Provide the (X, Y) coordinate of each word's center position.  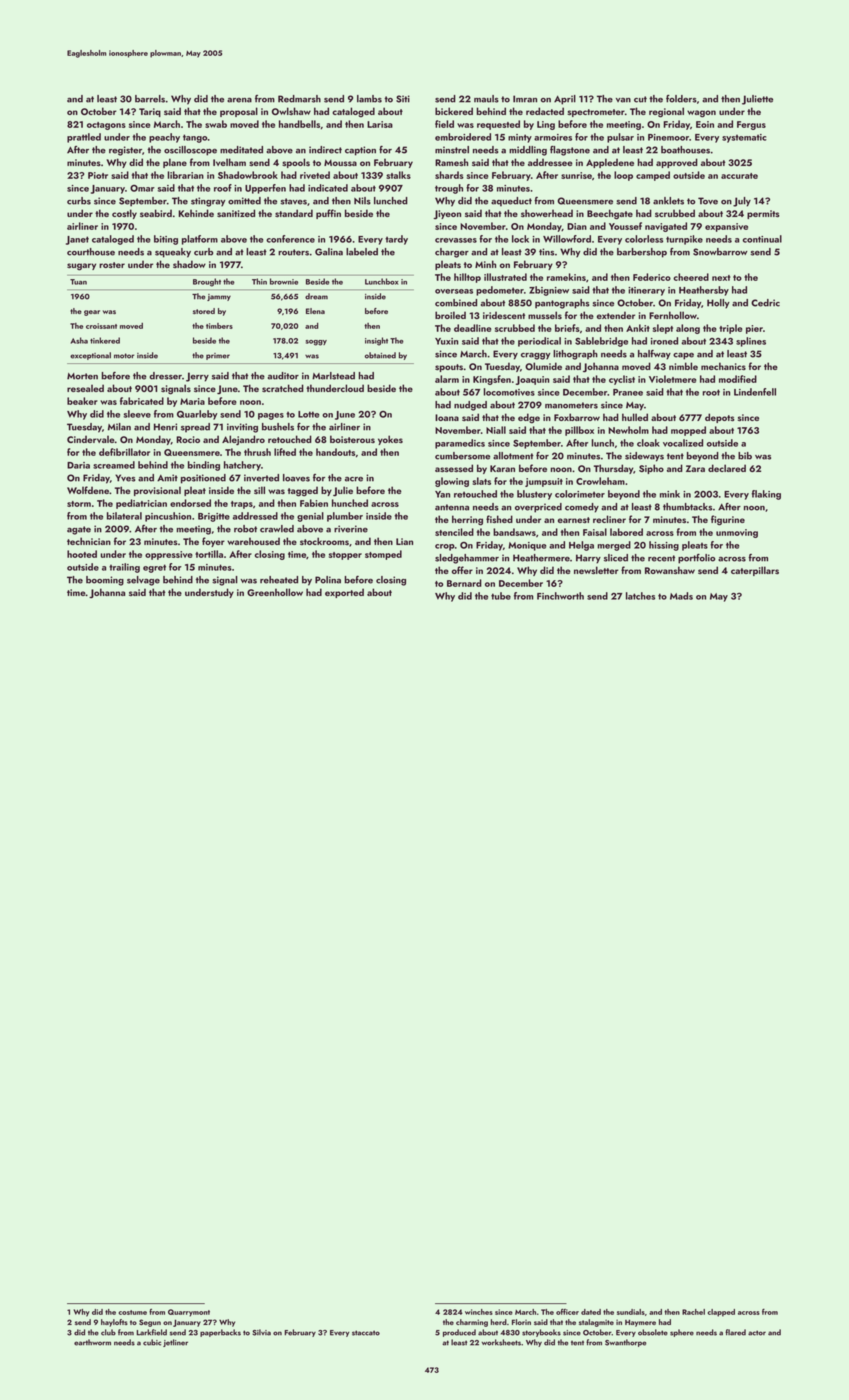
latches (640, 596)
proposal (239, 112)
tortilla (209, 554)
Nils (362, 201)
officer (567, 1311)
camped (653, 176)
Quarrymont (189, 1313)
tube (501, 596)
